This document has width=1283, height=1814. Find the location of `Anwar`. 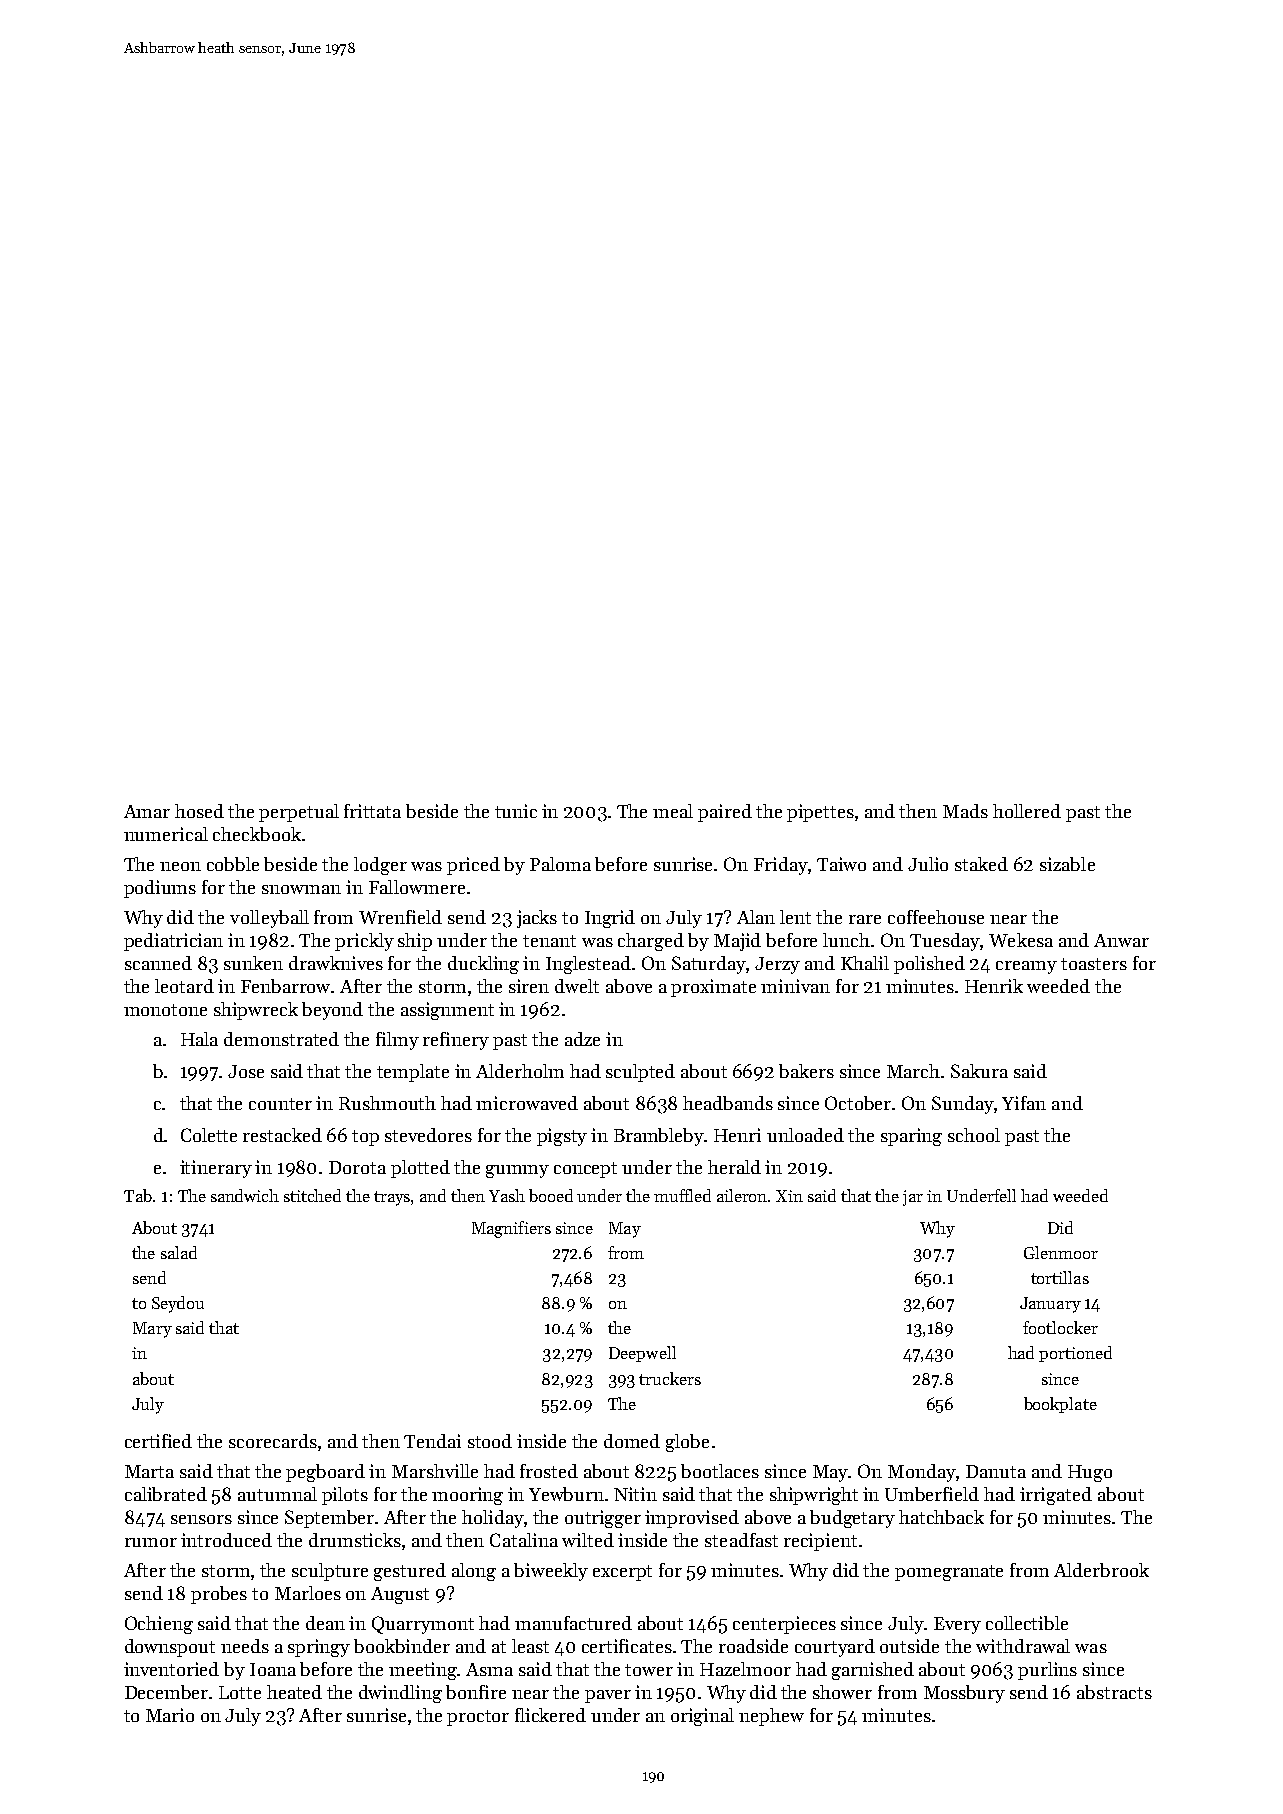

Anwar is located at coordinates (1121, 940).
